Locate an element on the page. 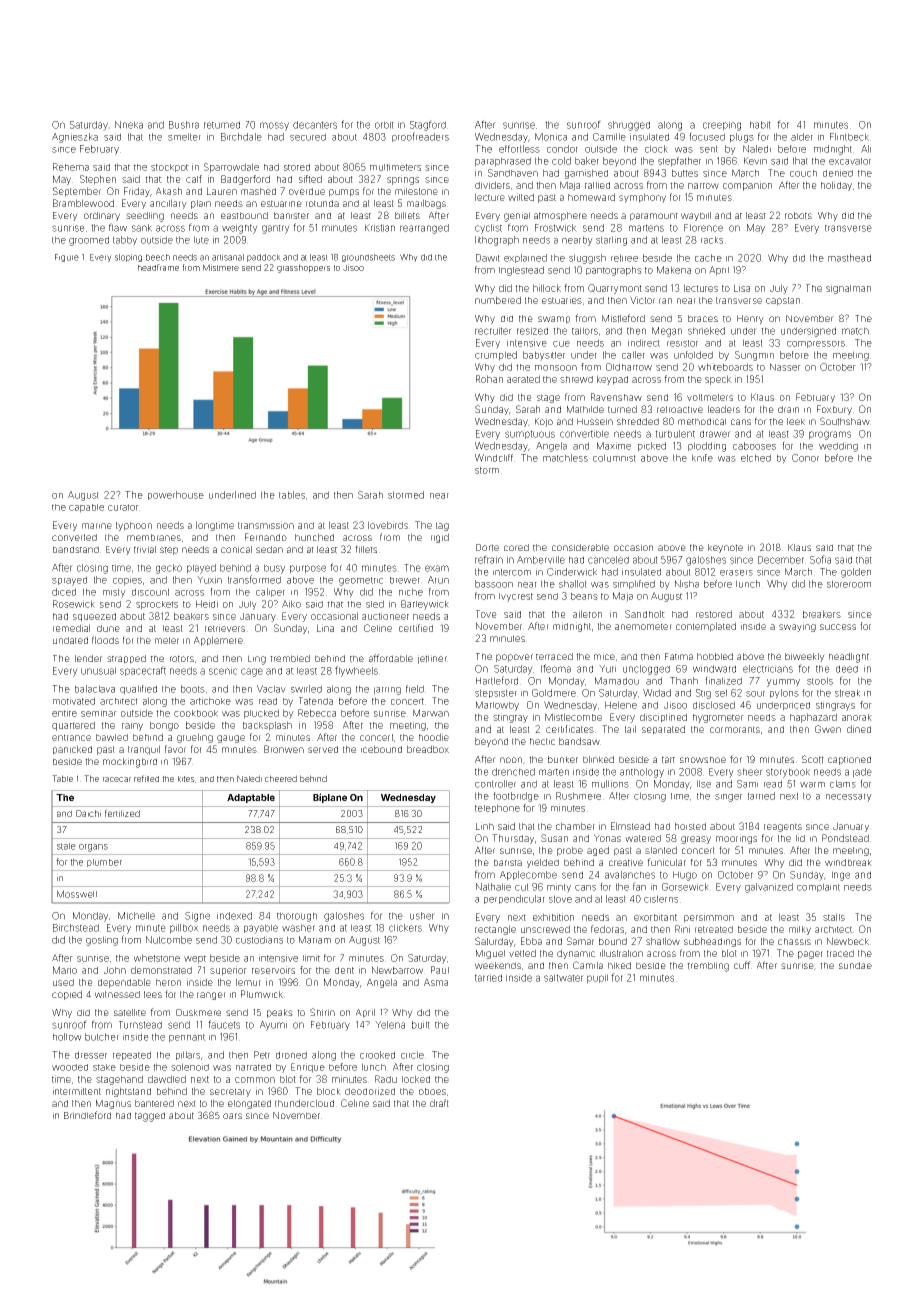 This document has width=924, height=1308. calf is located at coordinates (194, 179).
